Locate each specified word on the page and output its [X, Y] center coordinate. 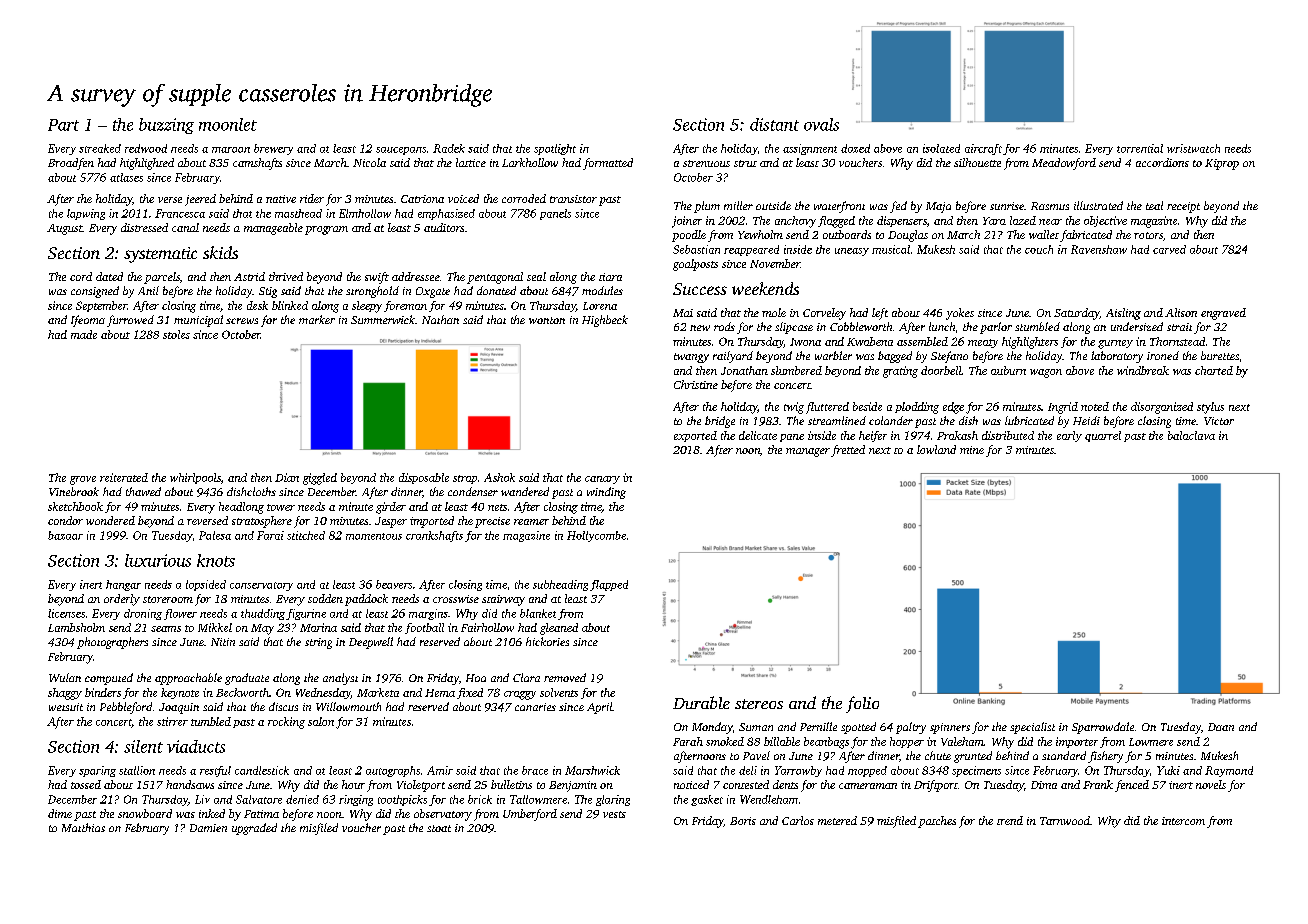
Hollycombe [596, 536]
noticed [691, 784]
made [84, 334]
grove [83, 480]
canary [602, 480]
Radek [449, 148]
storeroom [168, 599]
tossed [86, 784]
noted [1095, 406]
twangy [691, 358]
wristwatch [1193, 148]
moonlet [228, 124]
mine [972, 450]
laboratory [1117, 357]
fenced [1132, 786]
